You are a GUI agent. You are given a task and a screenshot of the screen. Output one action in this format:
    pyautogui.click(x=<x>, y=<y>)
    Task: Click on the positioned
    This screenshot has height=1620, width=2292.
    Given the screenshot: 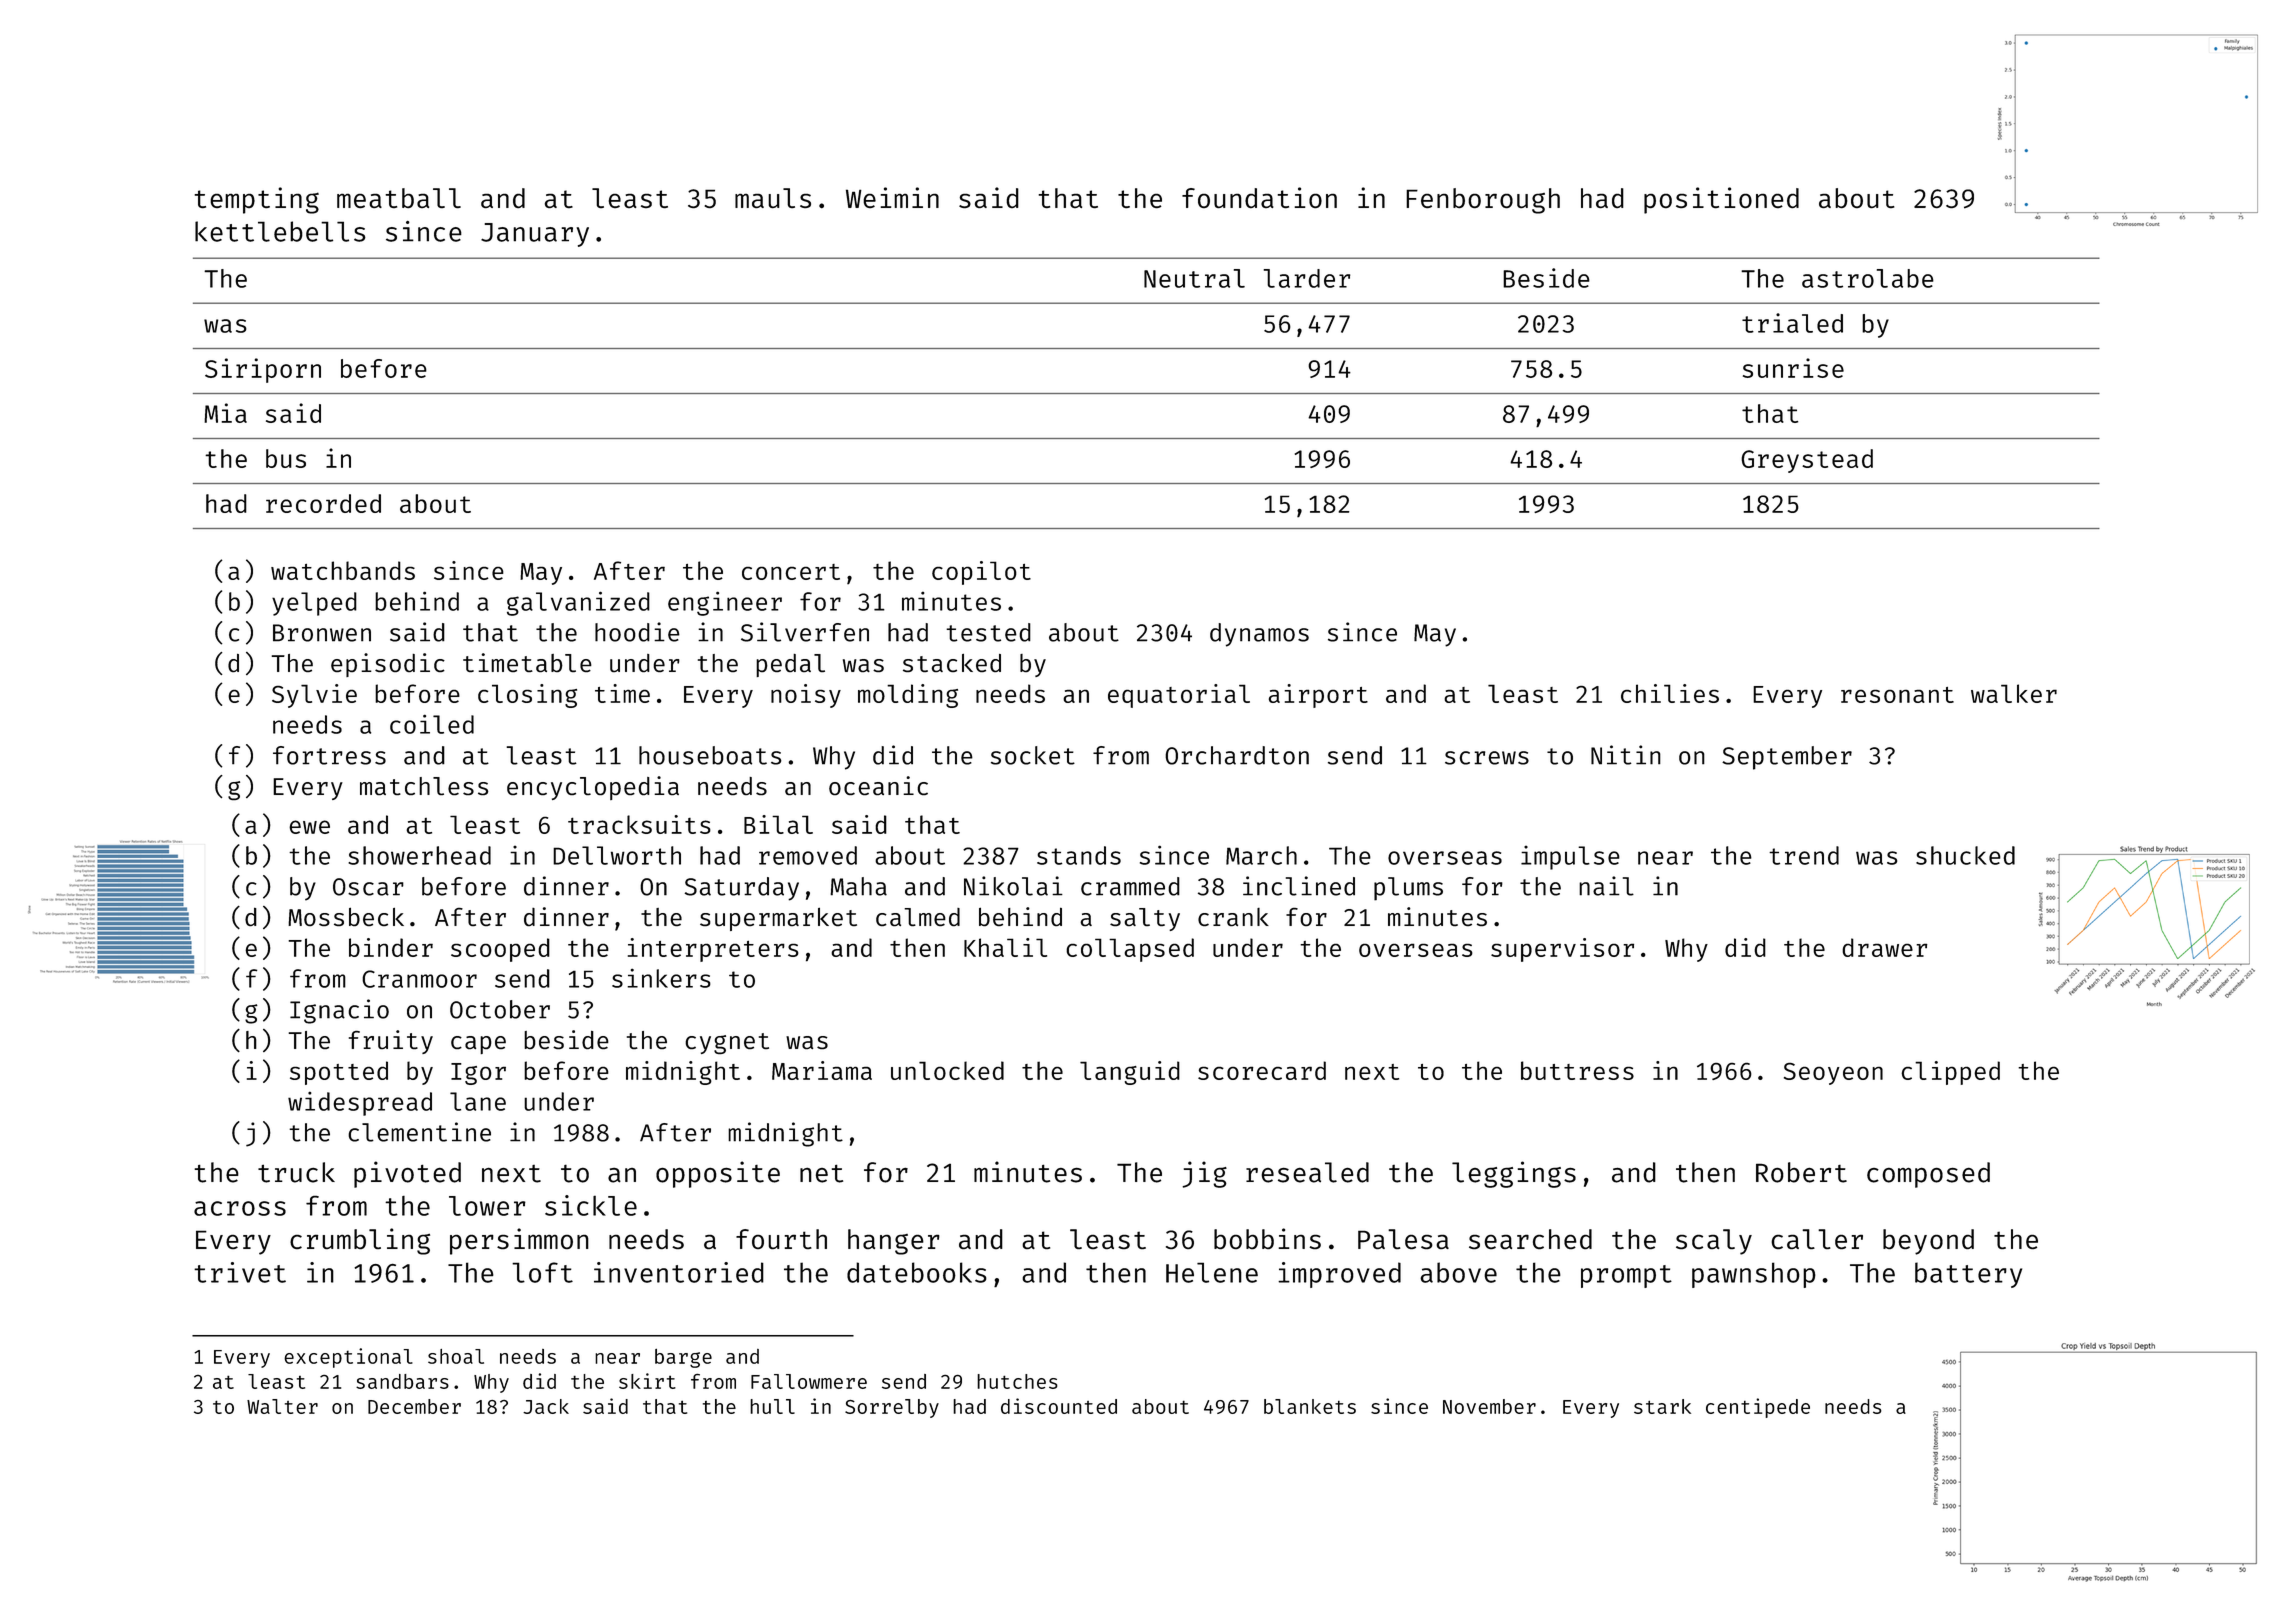 What is the action you would take?
    pyautogui.click(x=1721, y=200)
